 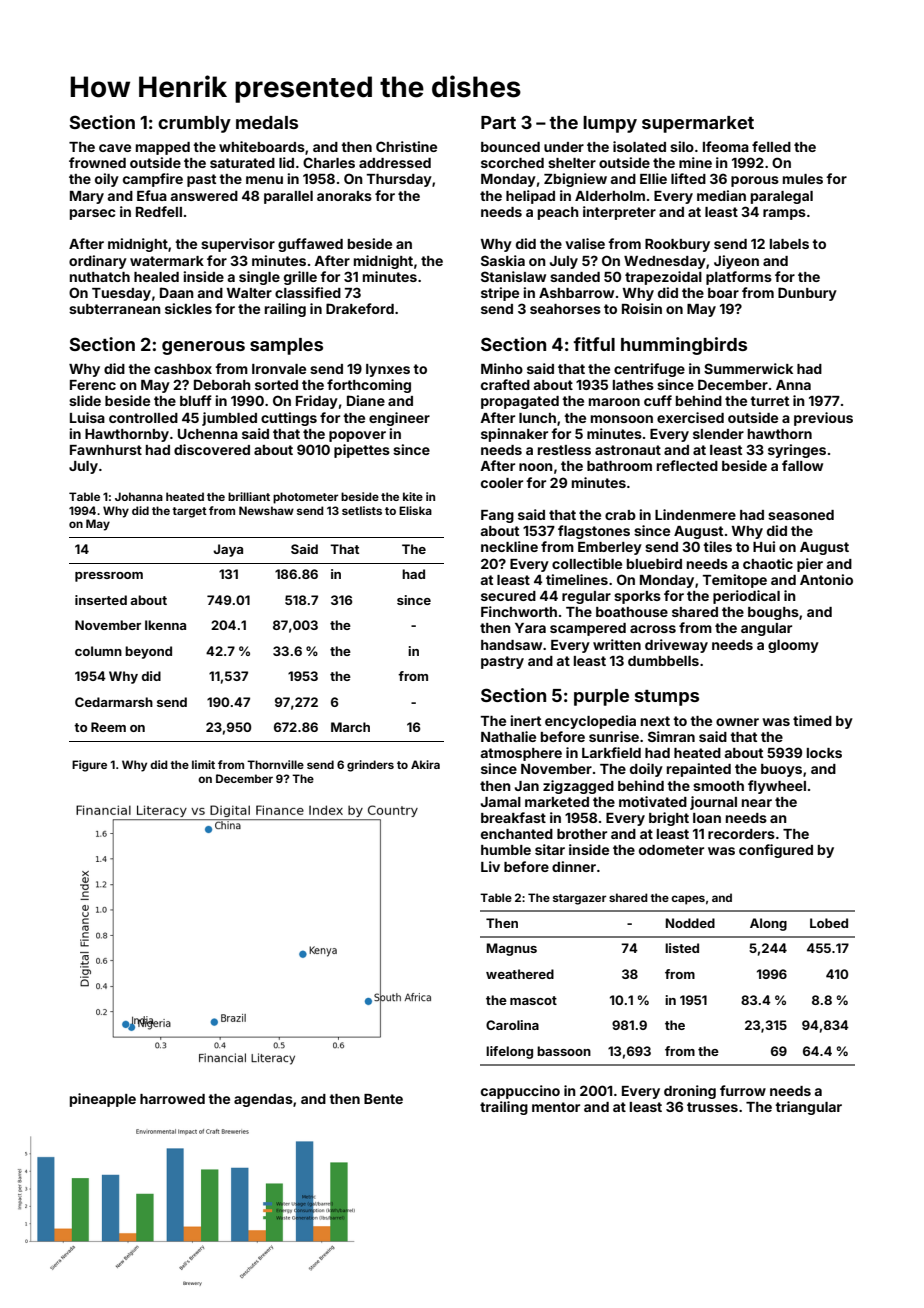 I want to click on timelines, so click(x=577, y=579).
